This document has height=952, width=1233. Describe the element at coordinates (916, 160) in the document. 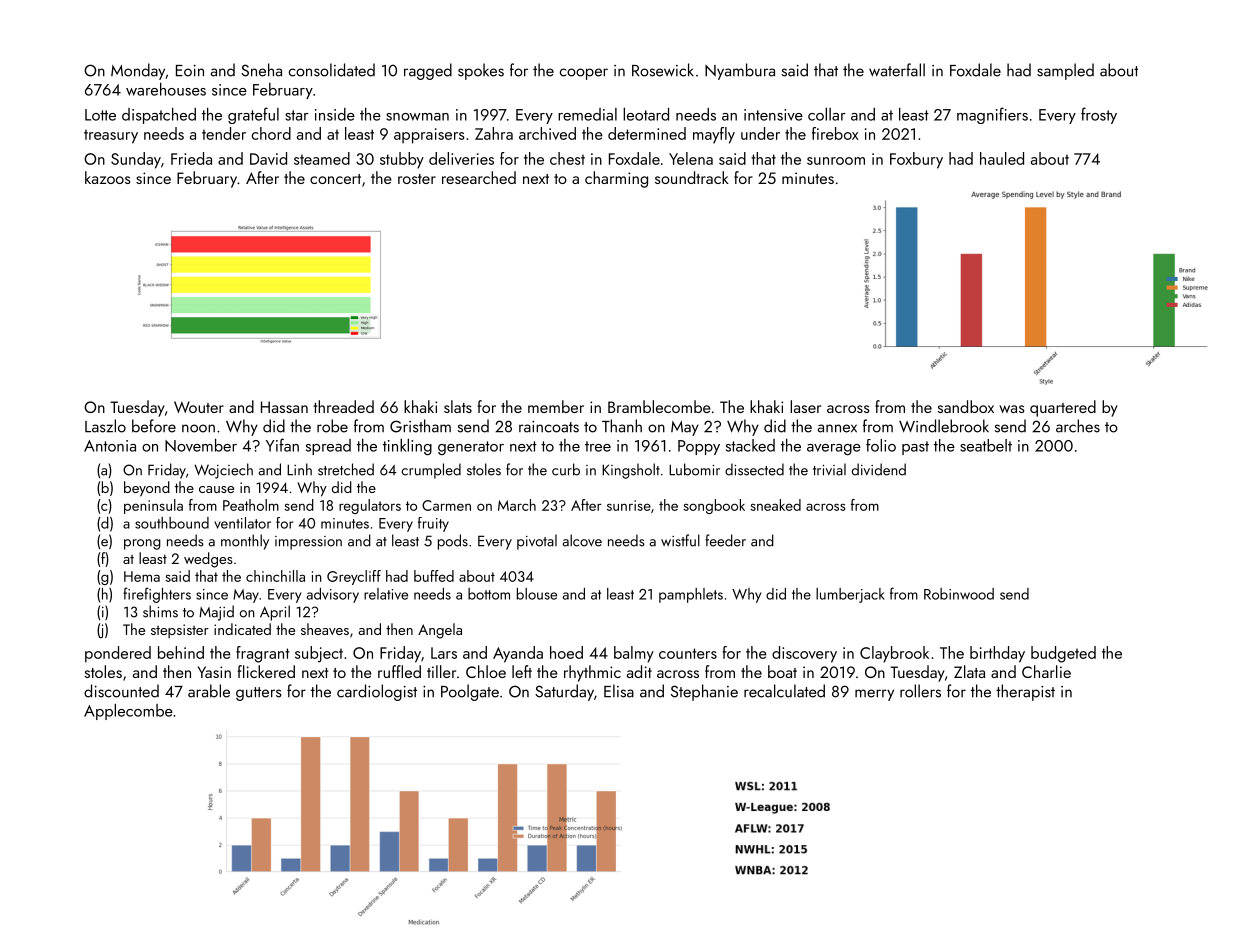

I see `Foxbury` at that location.
